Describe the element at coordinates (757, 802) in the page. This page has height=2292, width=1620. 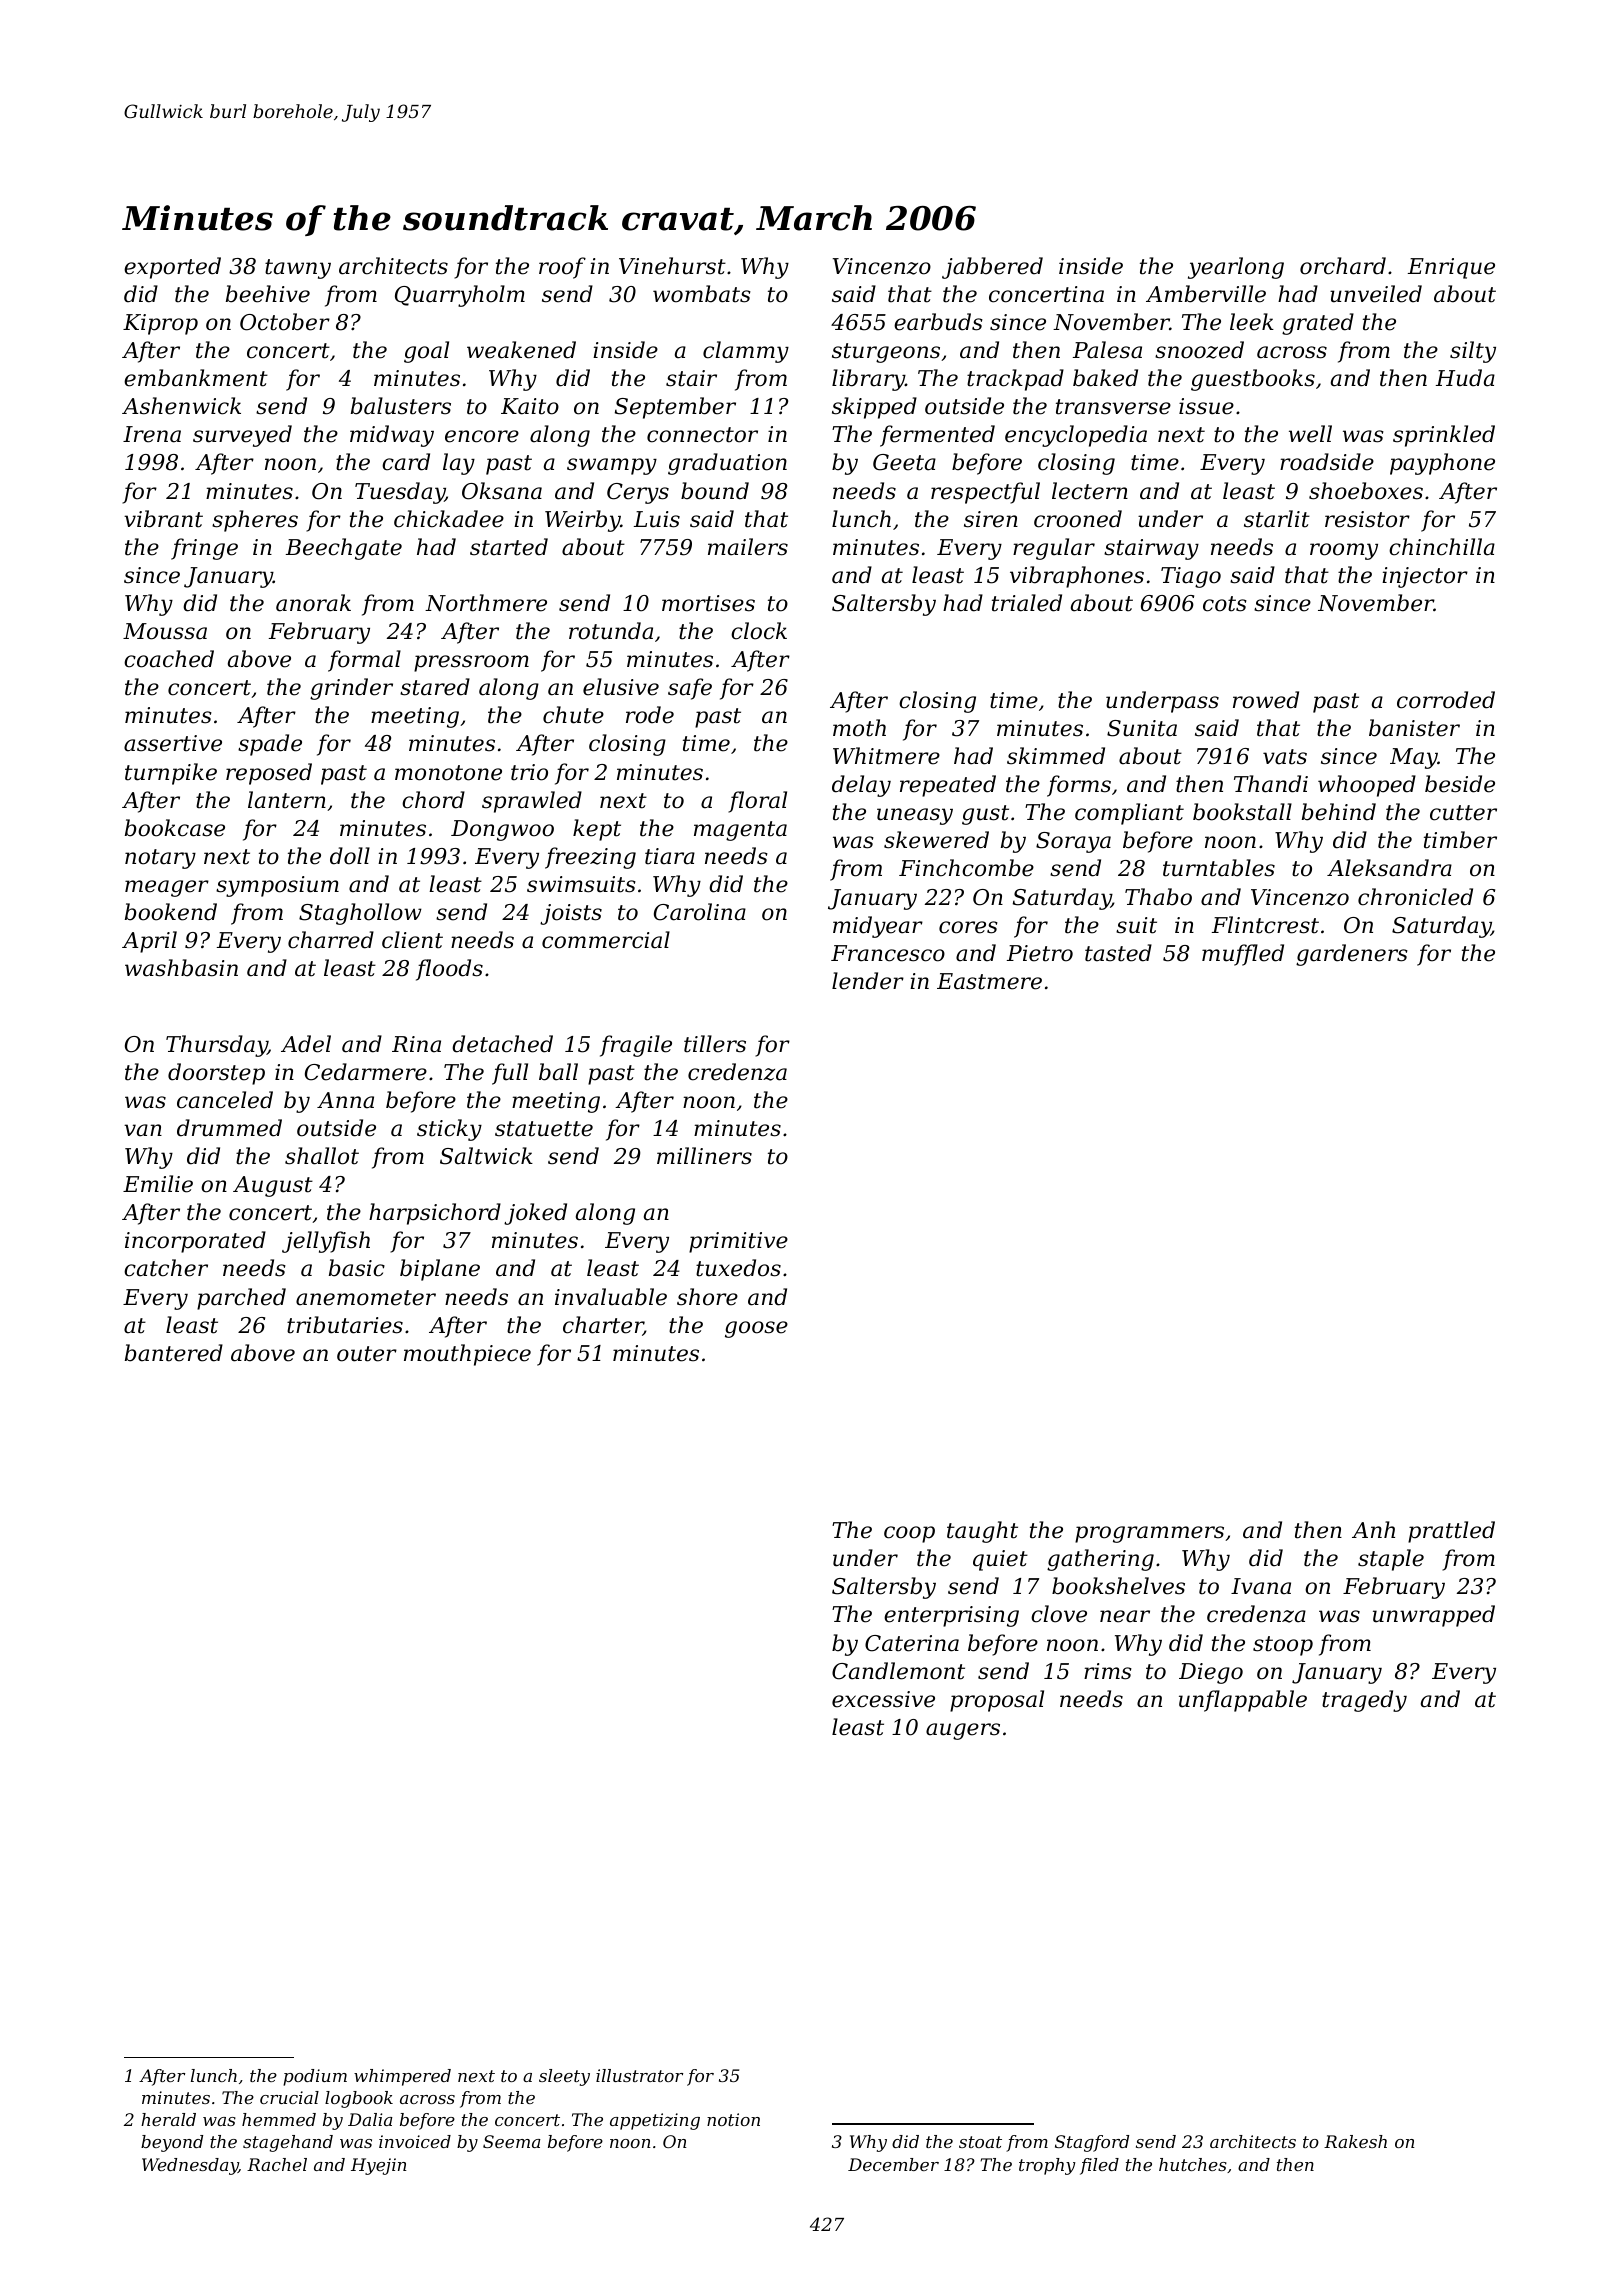
I see `floral` at that location.
